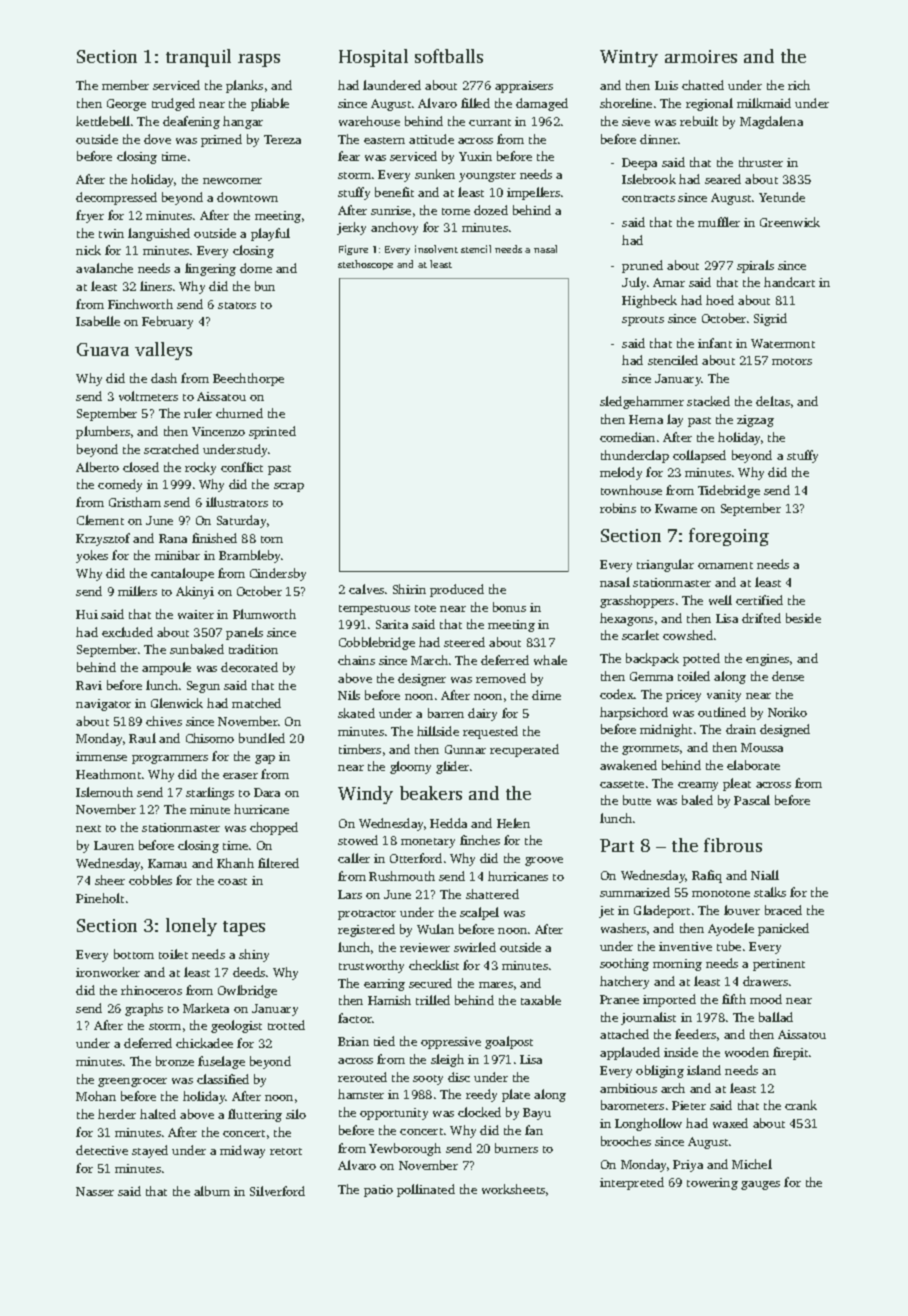 This document has height=1316, width=908. Describe the element at coordinates (232, 181) in the document. I see `newcomer` at that location.
